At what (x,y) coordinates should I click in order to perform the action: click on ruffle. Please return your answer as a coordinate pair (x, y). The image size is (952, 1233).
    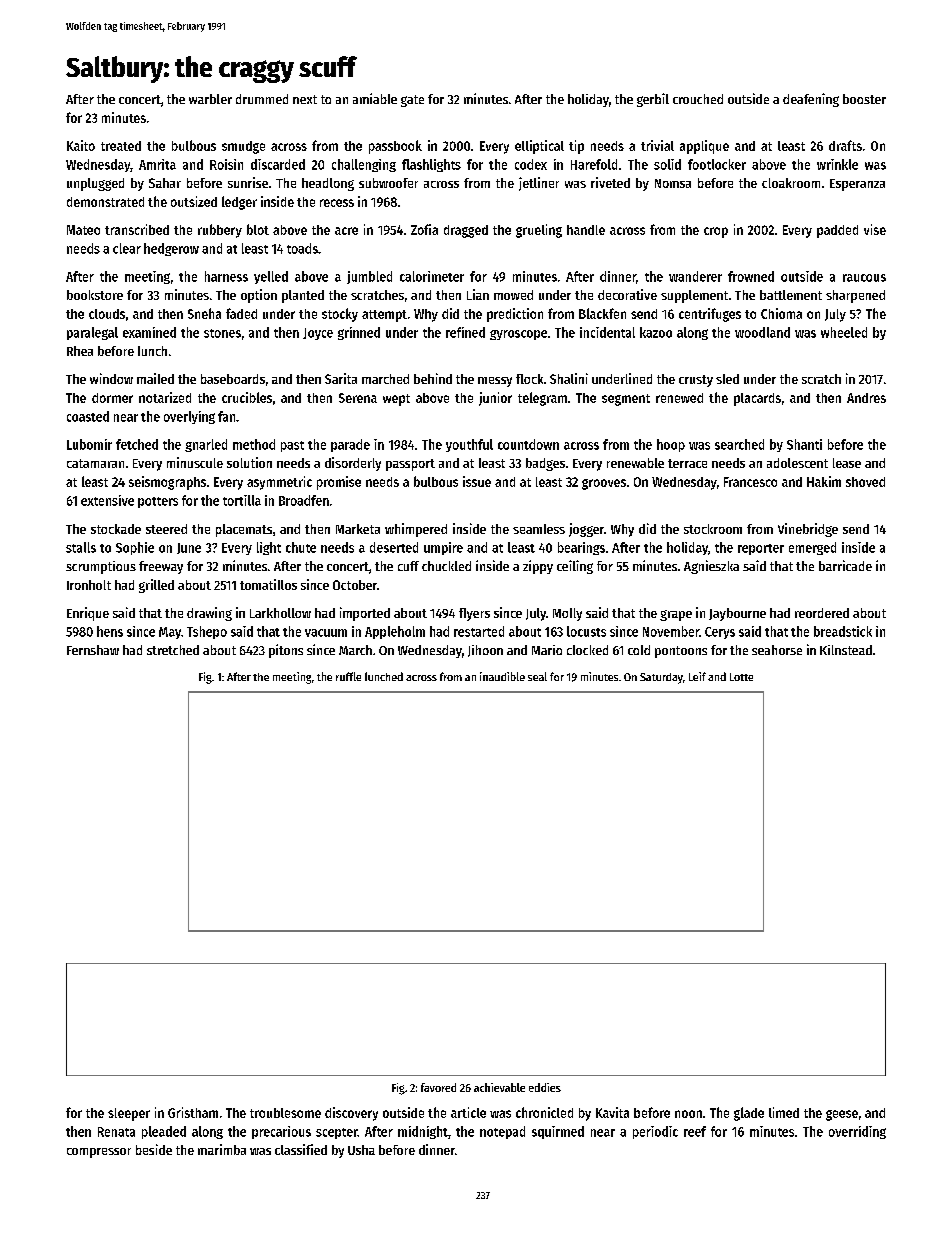
    Looking at the image, I should click on (348, 676).
